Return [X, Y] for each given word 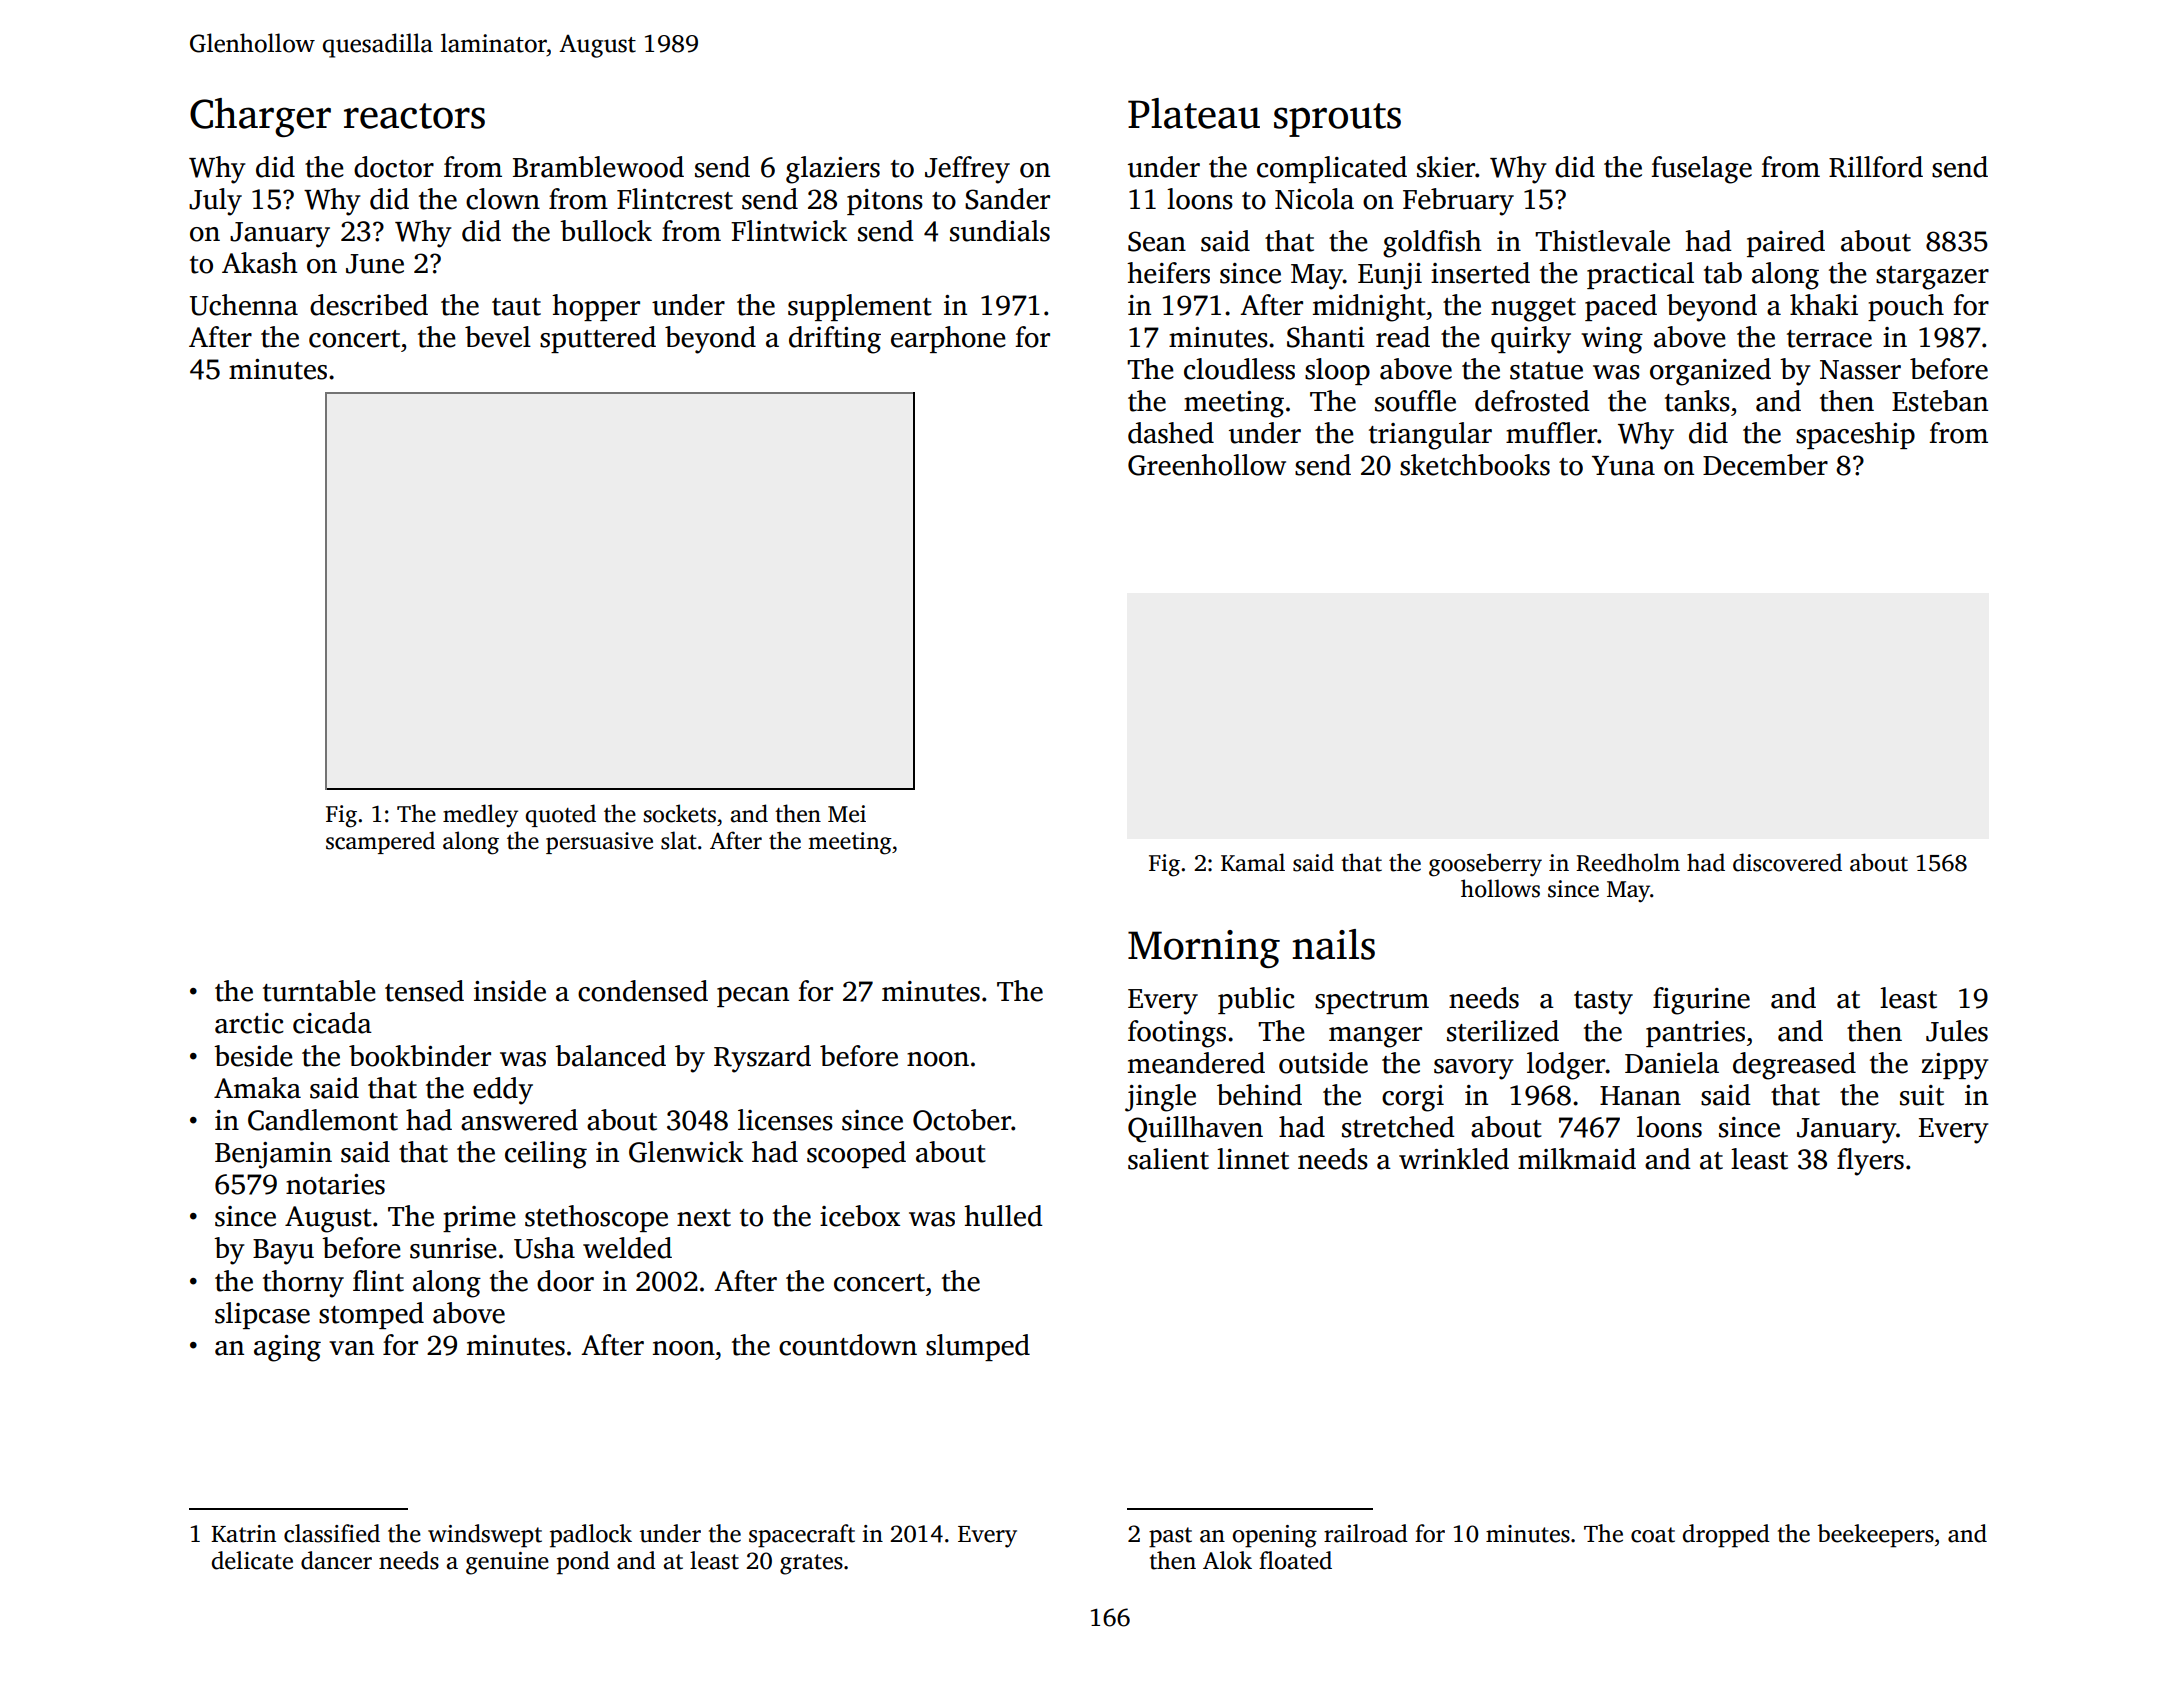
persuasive [599, 843]
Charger [260, 117]
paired [1786, 243]
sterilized [1503, 1031]
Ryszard [762, 1059]
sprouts [1337, 120]
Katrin [243, 1534]
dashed [1171, 433]
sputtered [598, 339]
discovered [1787, 862]
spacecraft [802, 1536]
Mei [847, 814]
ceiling [546, 1155]
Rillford [1876, 167]
